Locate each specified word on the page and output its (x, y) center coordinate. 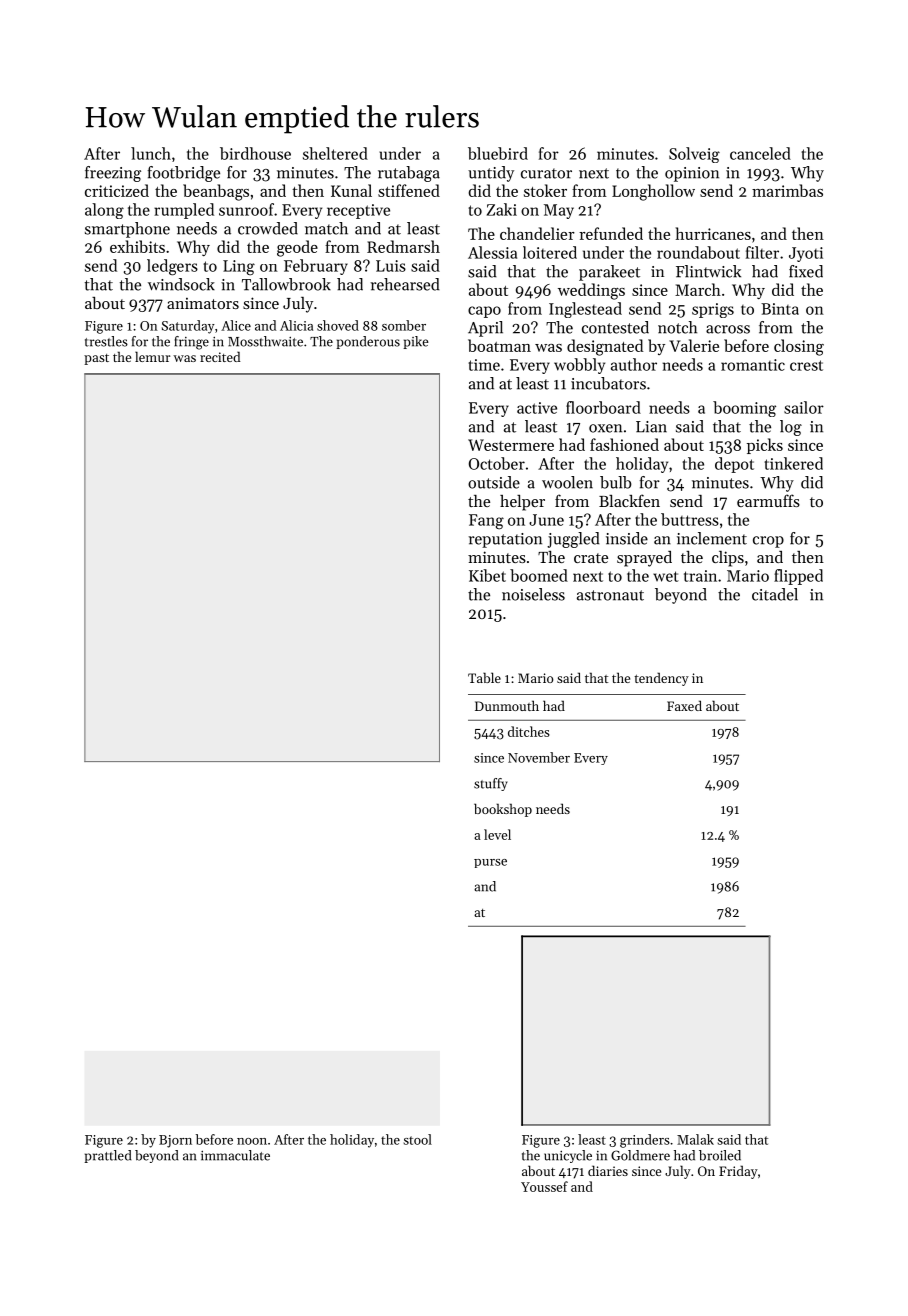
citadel (775, 594)
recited (220, 356)
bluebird (498, 153)
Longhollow (653, 192)
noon (252, 1141)
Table (484, 677)
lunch (151, 153)
